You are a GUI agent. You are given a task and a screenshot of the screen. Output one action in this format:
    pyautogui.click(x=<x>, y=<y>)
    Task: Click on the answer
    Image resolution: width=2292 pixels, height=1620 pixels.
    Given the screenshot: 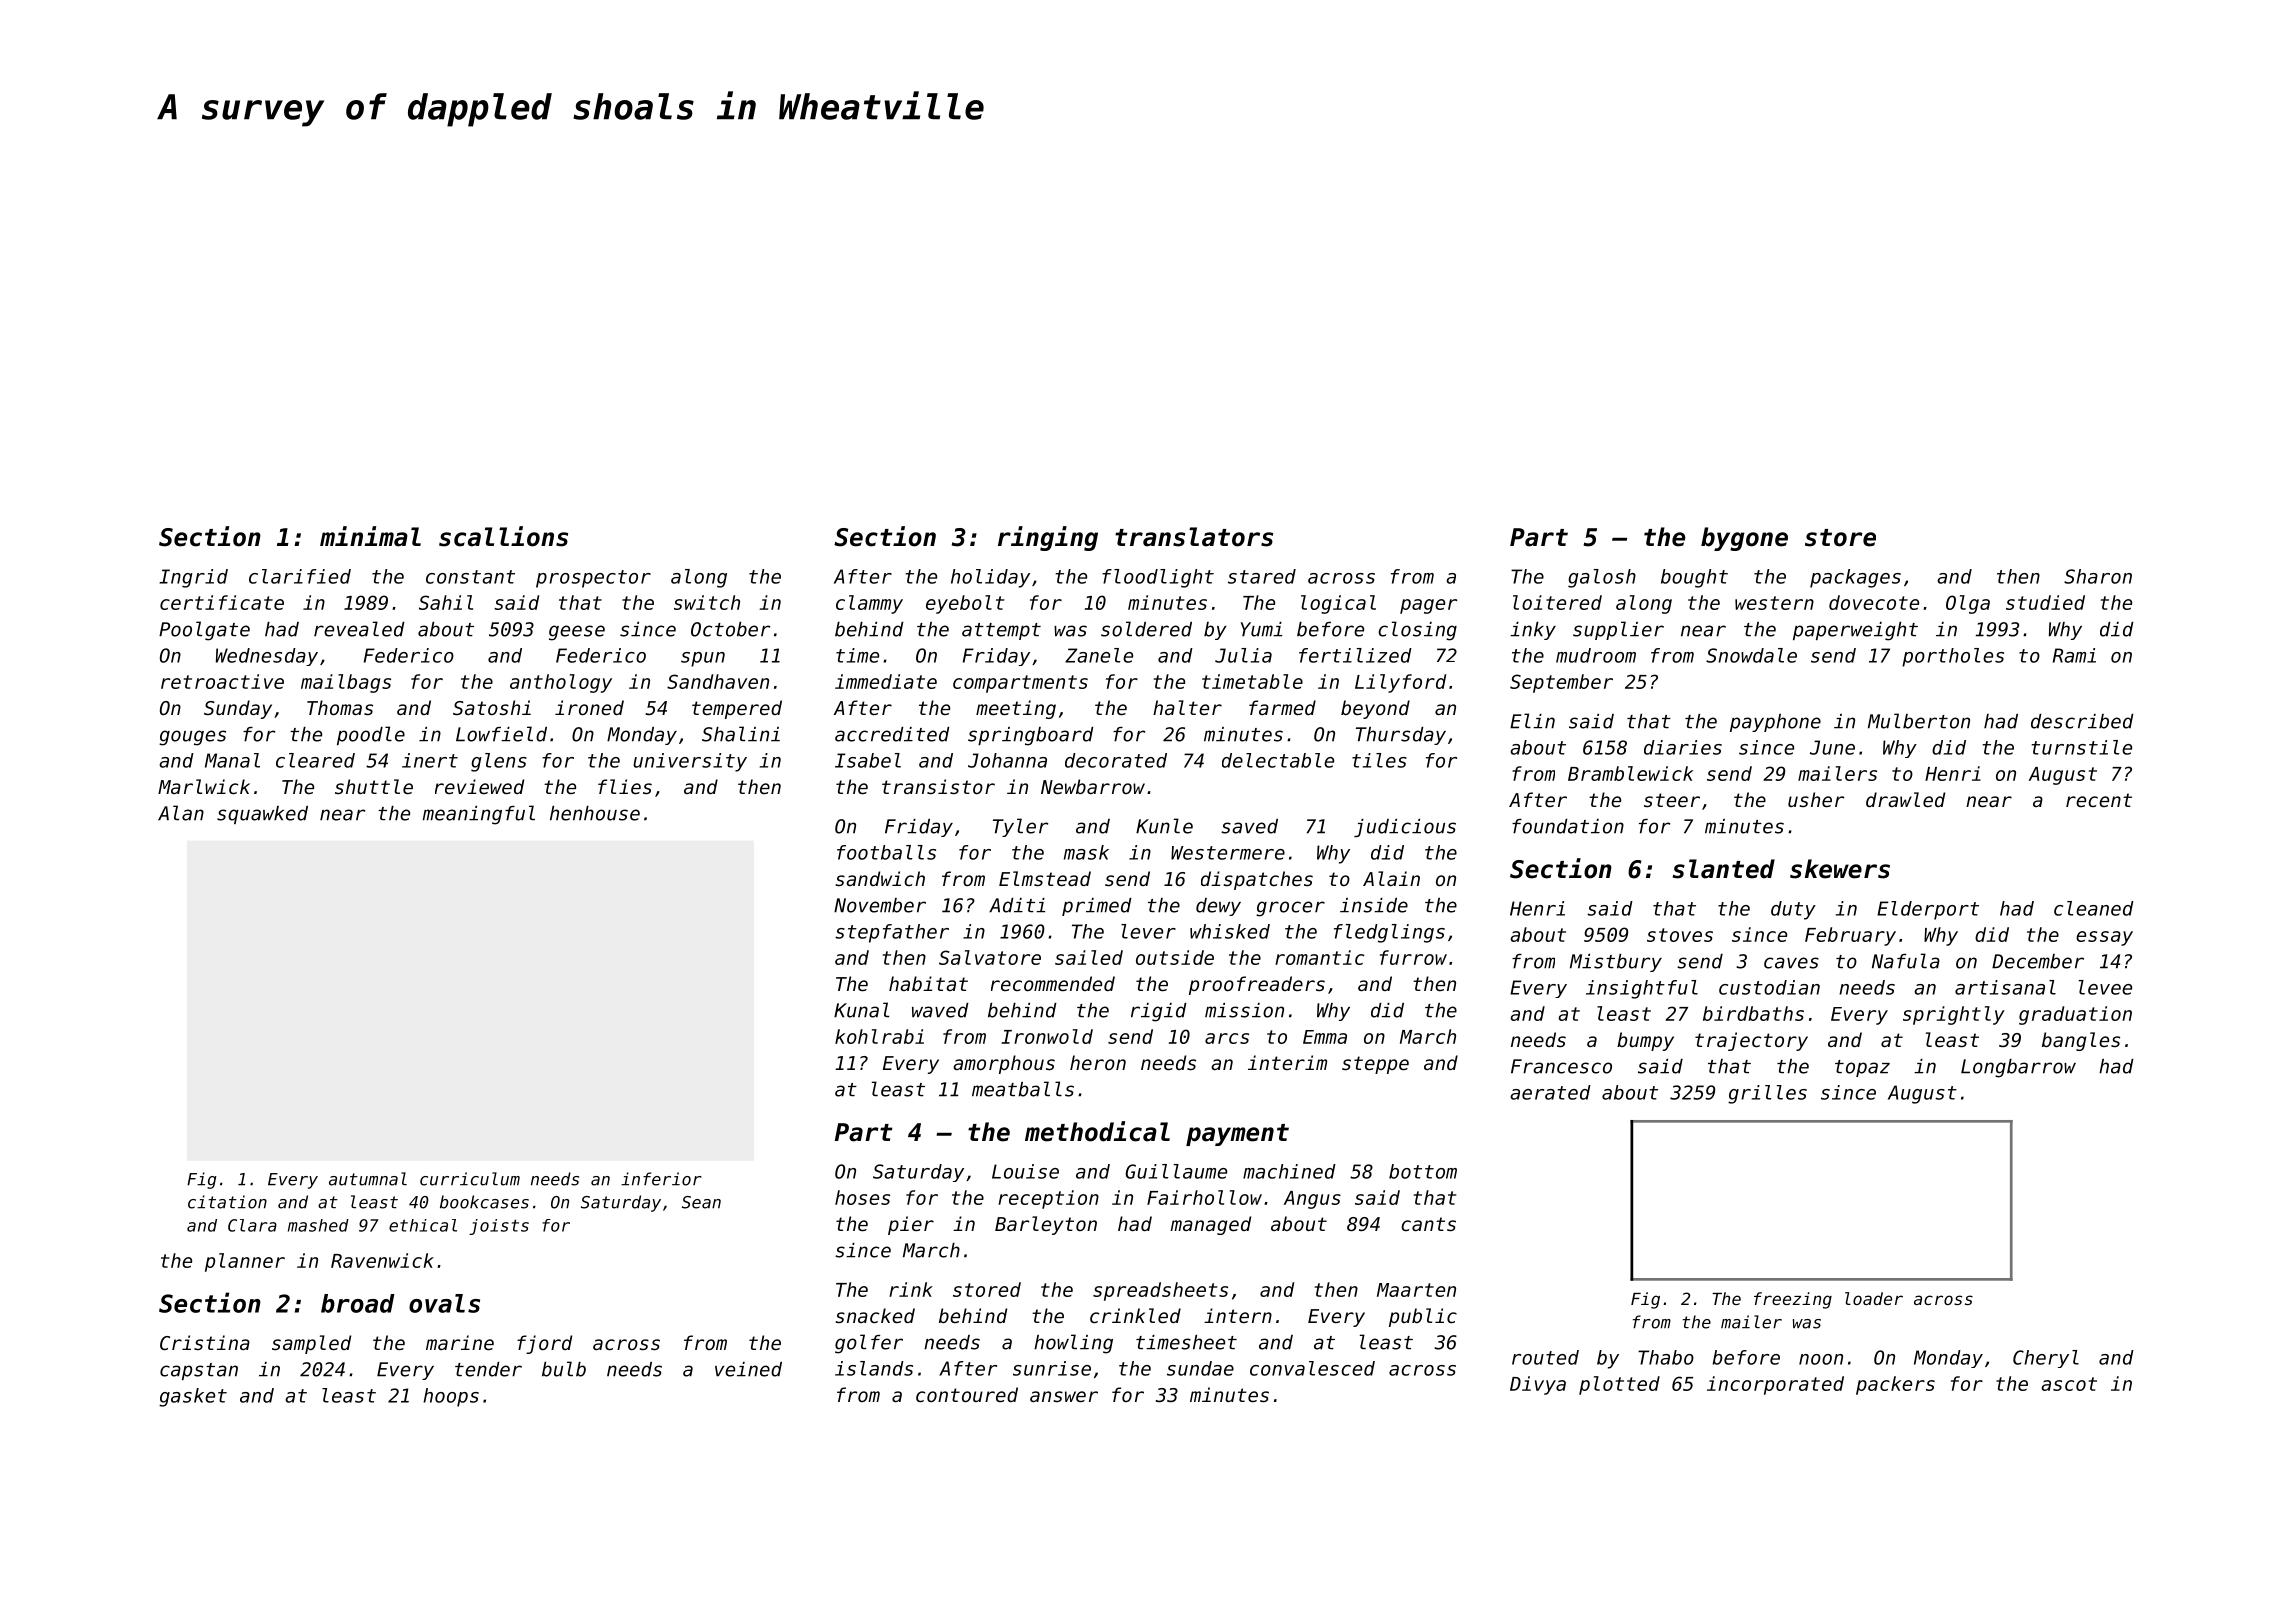 What is the action you would take?
    pyautogui.click(x=1064, y=1396)
